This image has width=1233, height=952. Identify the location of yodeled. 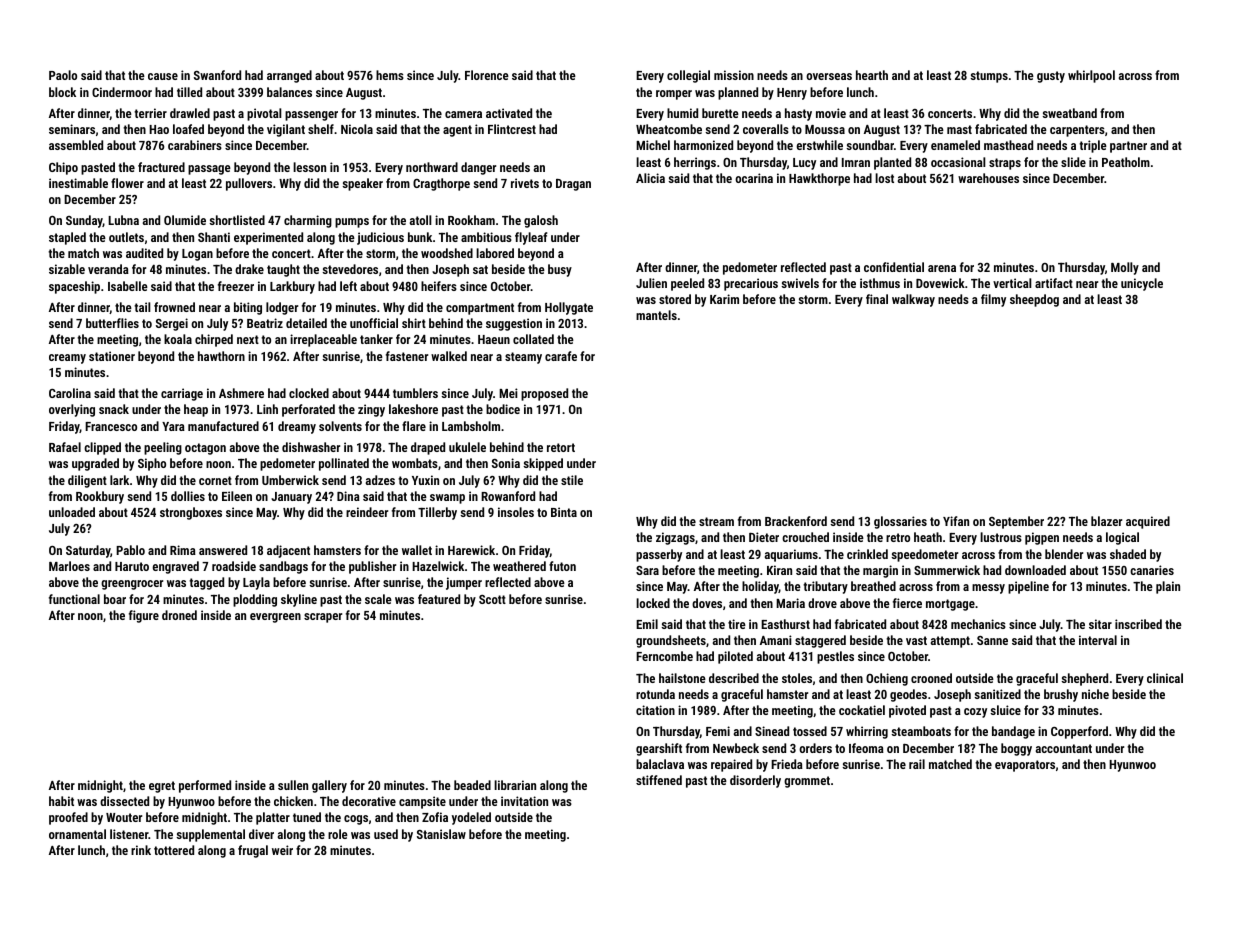
(471, 818).
